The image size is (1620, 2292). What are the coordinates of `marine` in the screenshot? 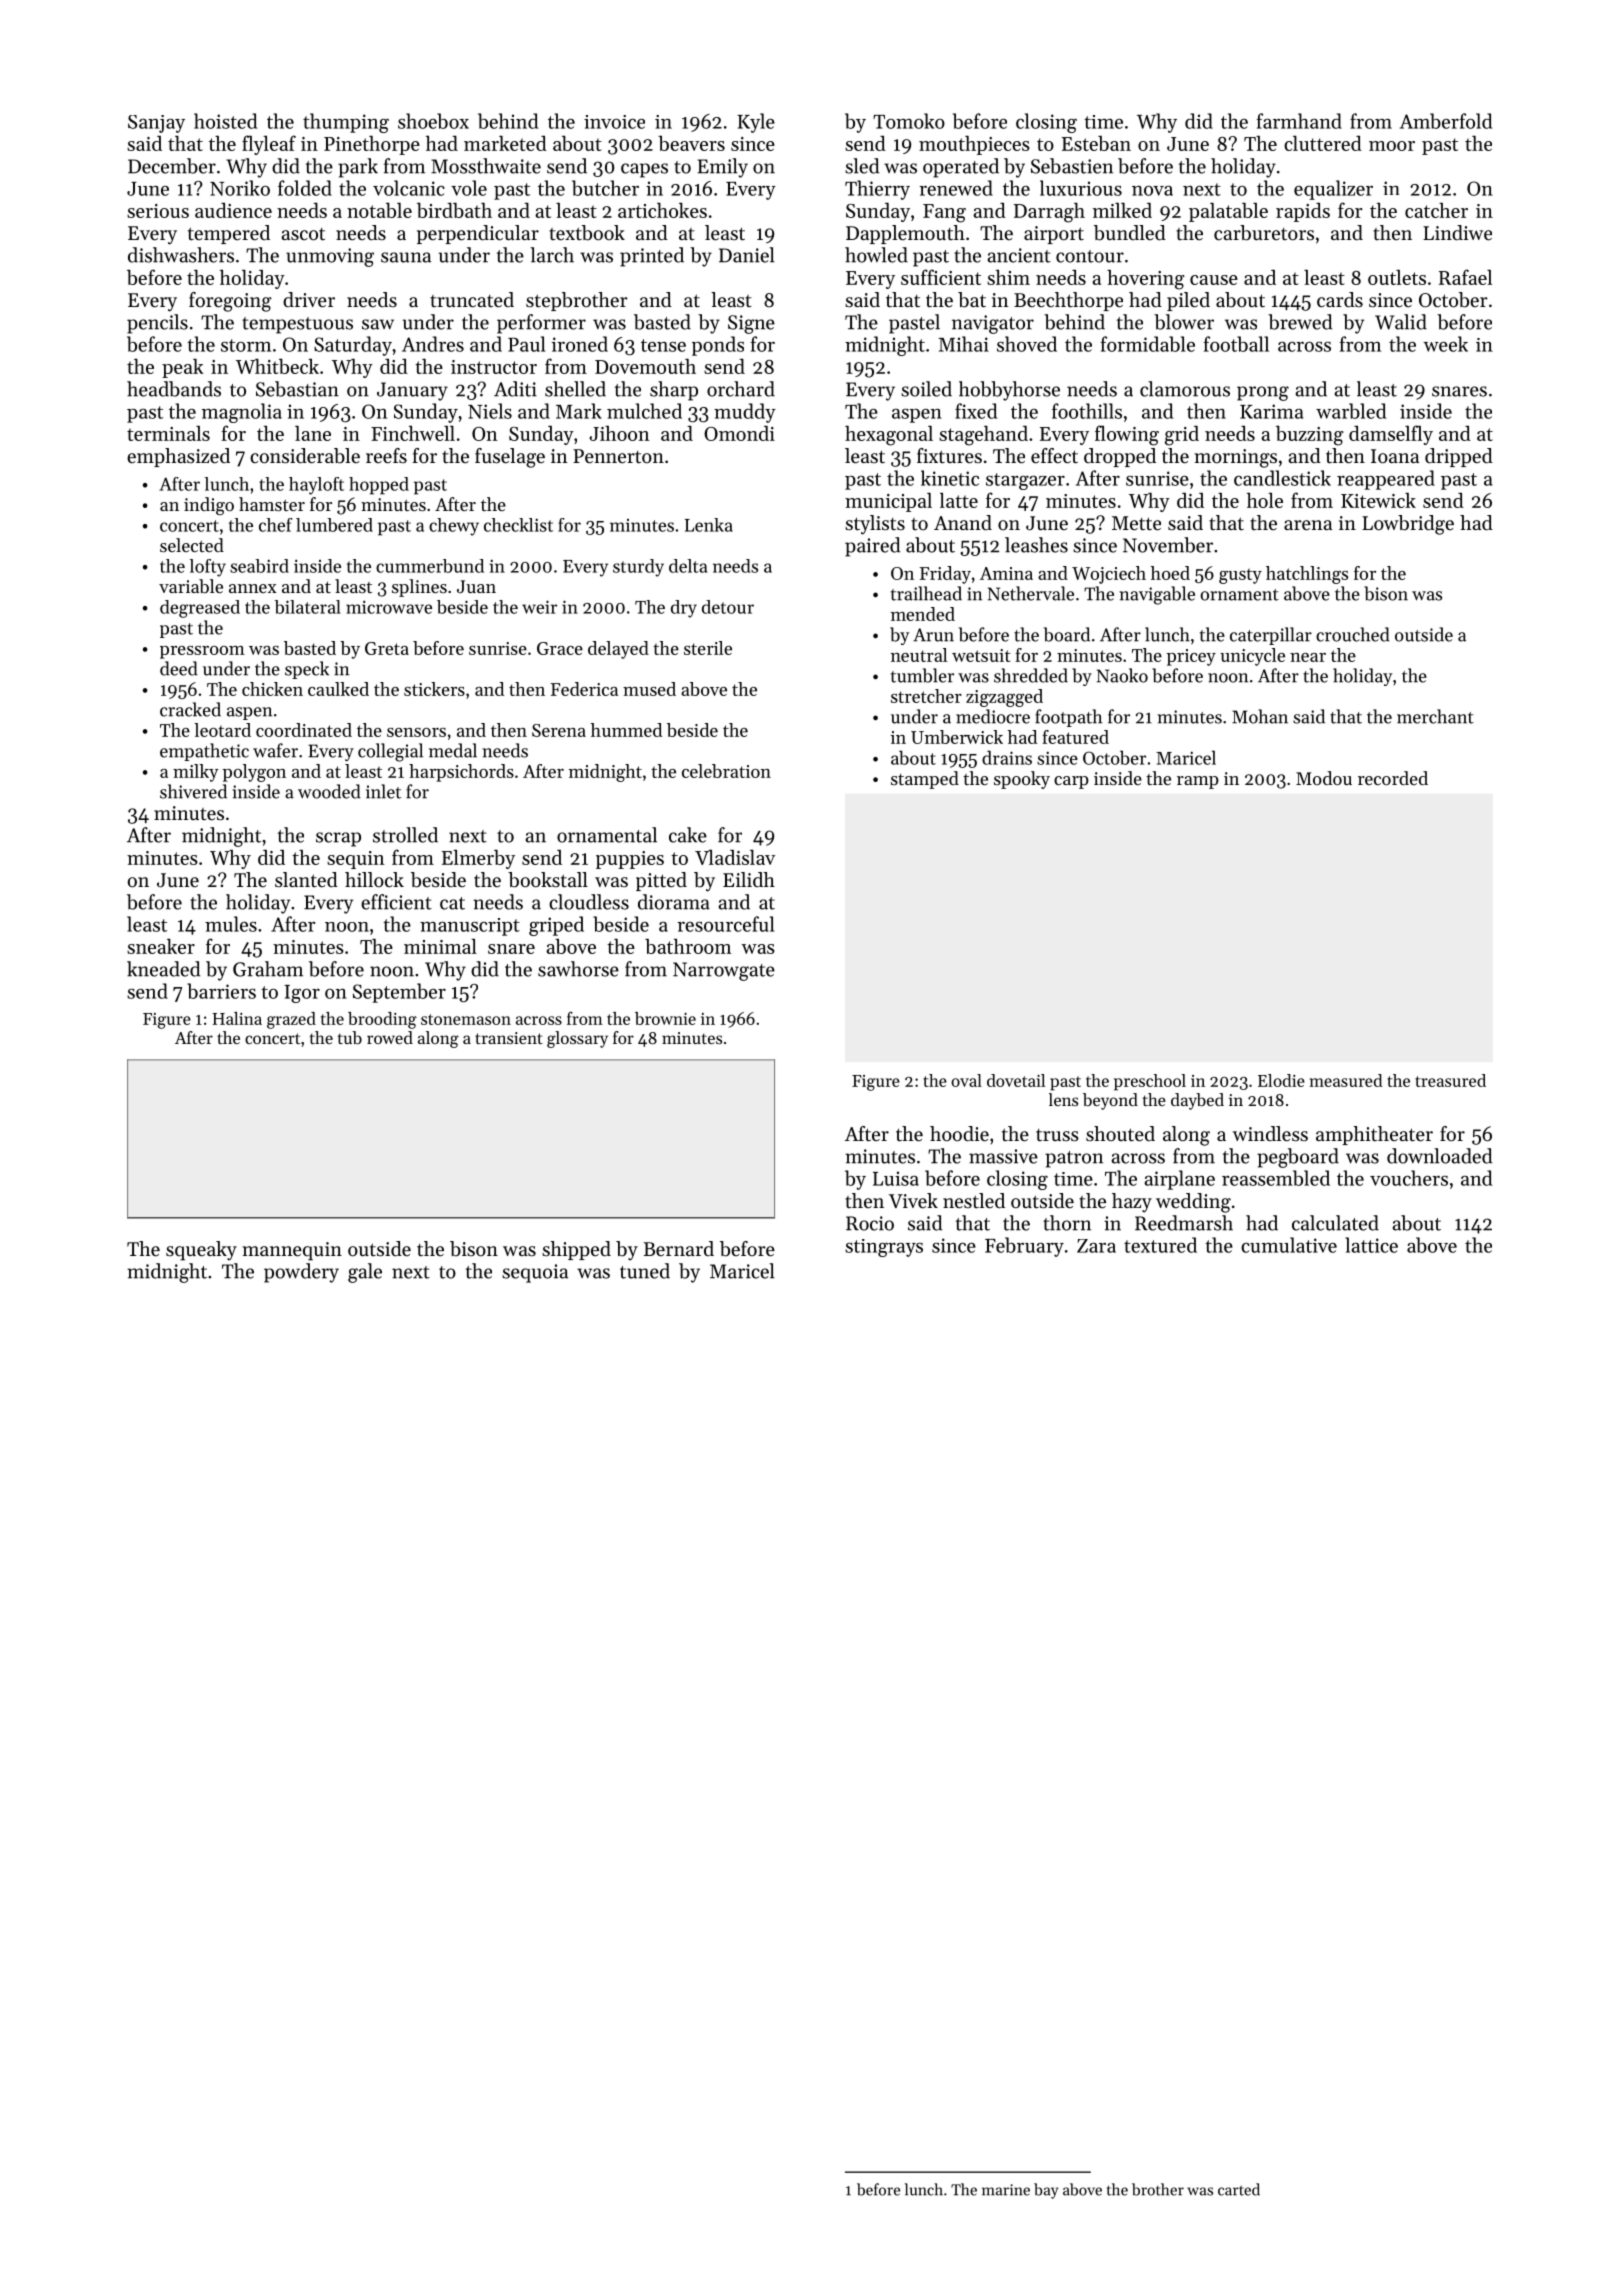 It's located at (1006, 2190).
